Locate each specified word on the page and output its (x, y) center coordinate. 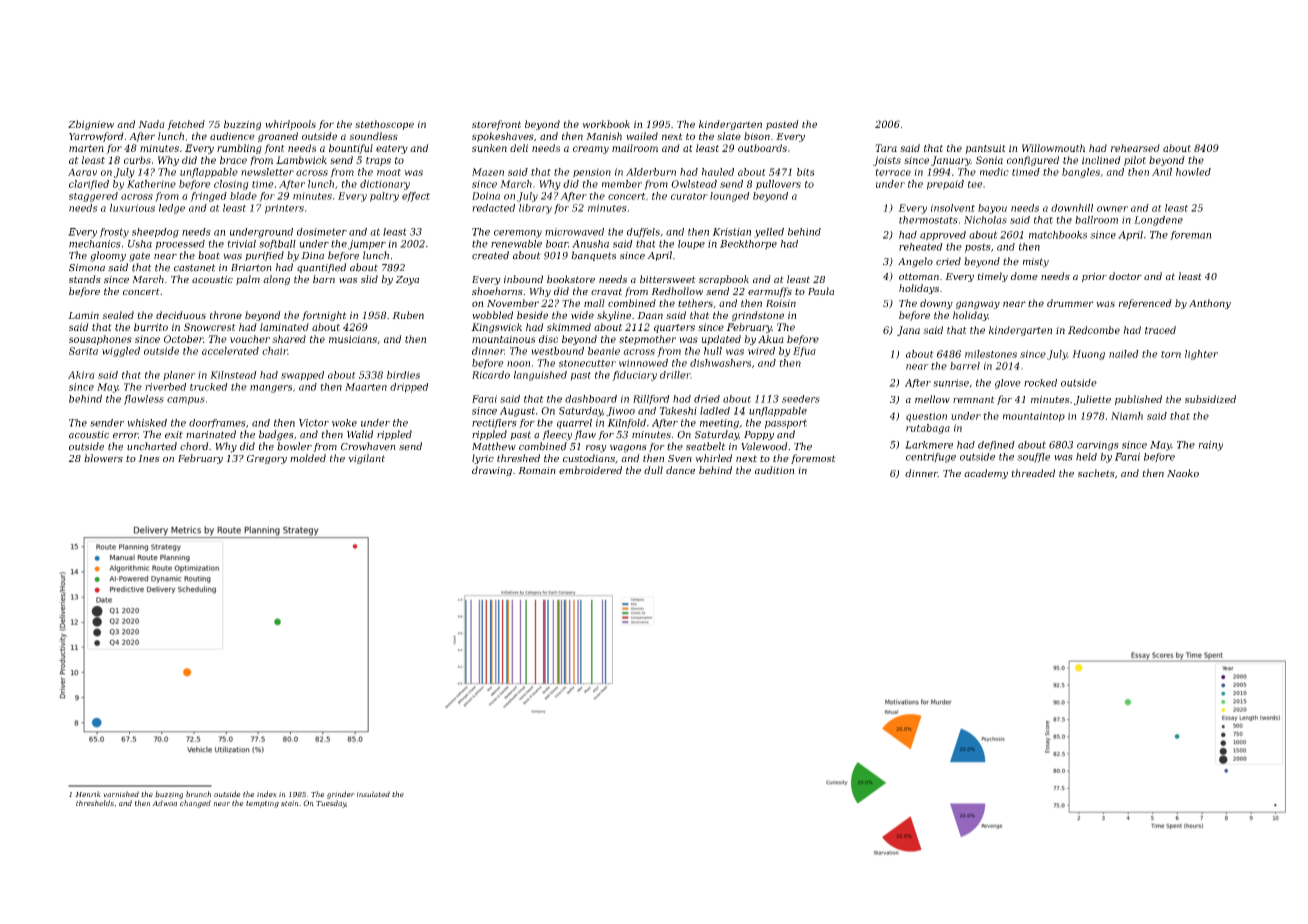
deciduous (181, 315)
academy (986, 474)
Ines (149, 458)
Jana (908, 331)
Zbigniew (91, 125)
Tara (886, 148)
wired (761, 351)
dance (680, 470)
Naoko (1183, 473)
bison (757, 136)
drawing (492, 471)
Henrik (88, 794)
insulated (373, 794)
